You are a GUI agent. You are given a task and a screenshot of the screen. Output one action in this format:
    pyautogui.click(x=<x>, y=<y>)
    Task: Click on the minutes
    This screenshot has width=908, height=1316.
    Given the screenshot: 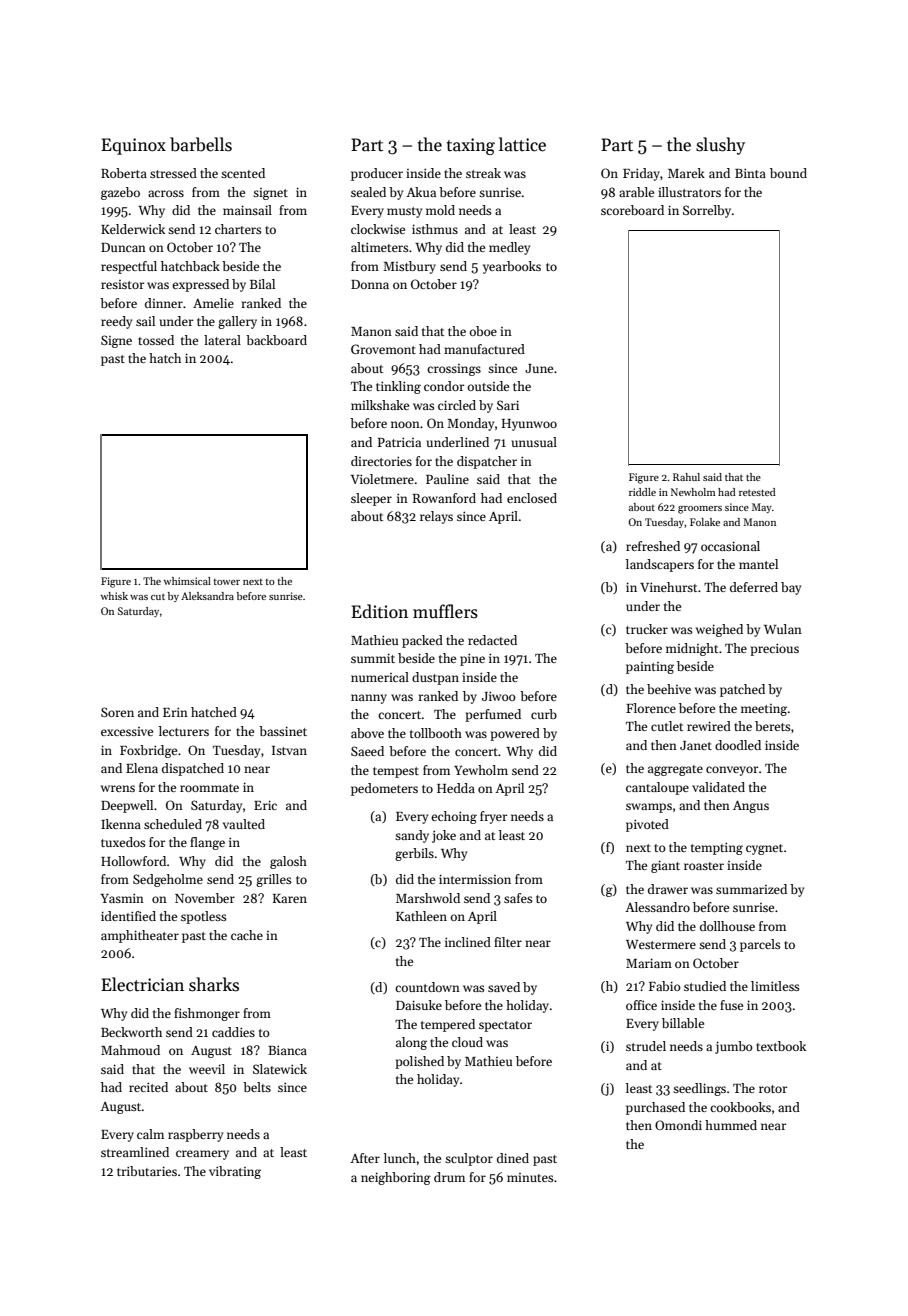 What is the action you would take?
    pyautogui.click(x=530, y=1177)
